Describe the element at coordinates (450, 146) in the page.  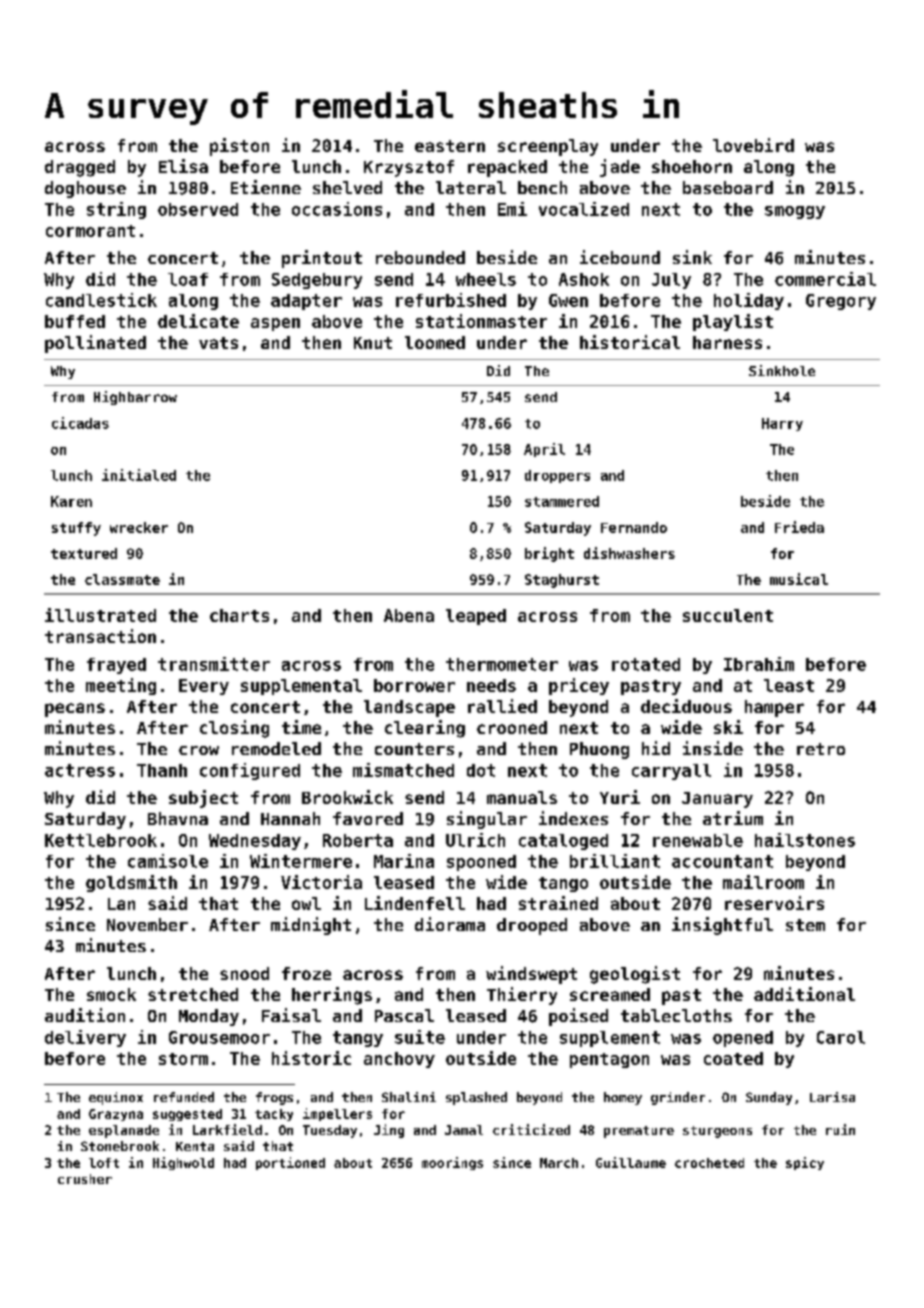
I see `eastern` at that location.
